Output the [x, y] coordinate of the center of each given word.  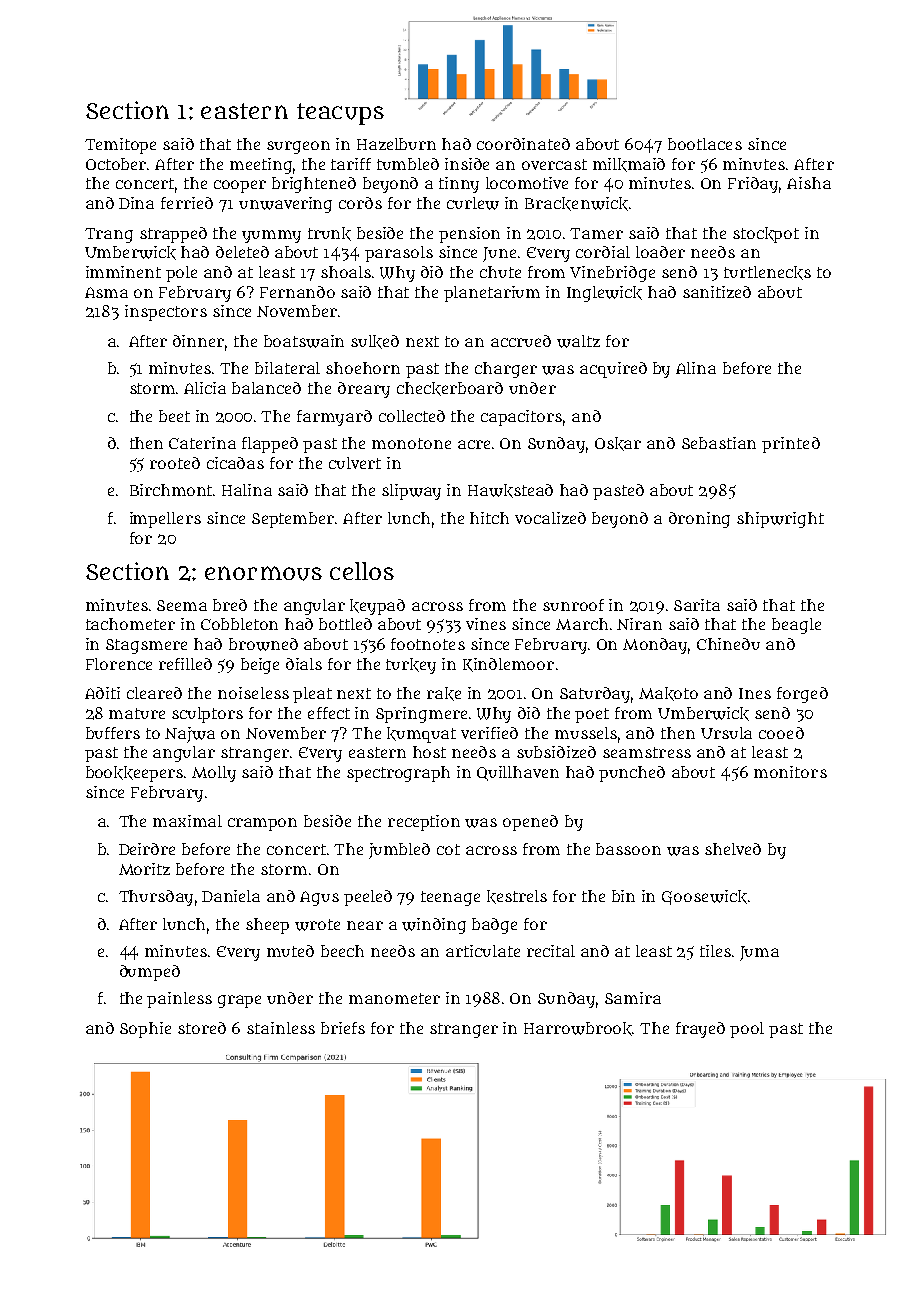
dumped [150, 973]
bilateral [287, 368]
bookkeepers [134, 774]
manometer [394, 998]
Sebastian [719, 443]
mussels [586, 733]
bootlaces [705, 144]
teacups [340, 114]
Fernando [297, 292]
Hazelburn [396, 144]
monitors [790, 772]
